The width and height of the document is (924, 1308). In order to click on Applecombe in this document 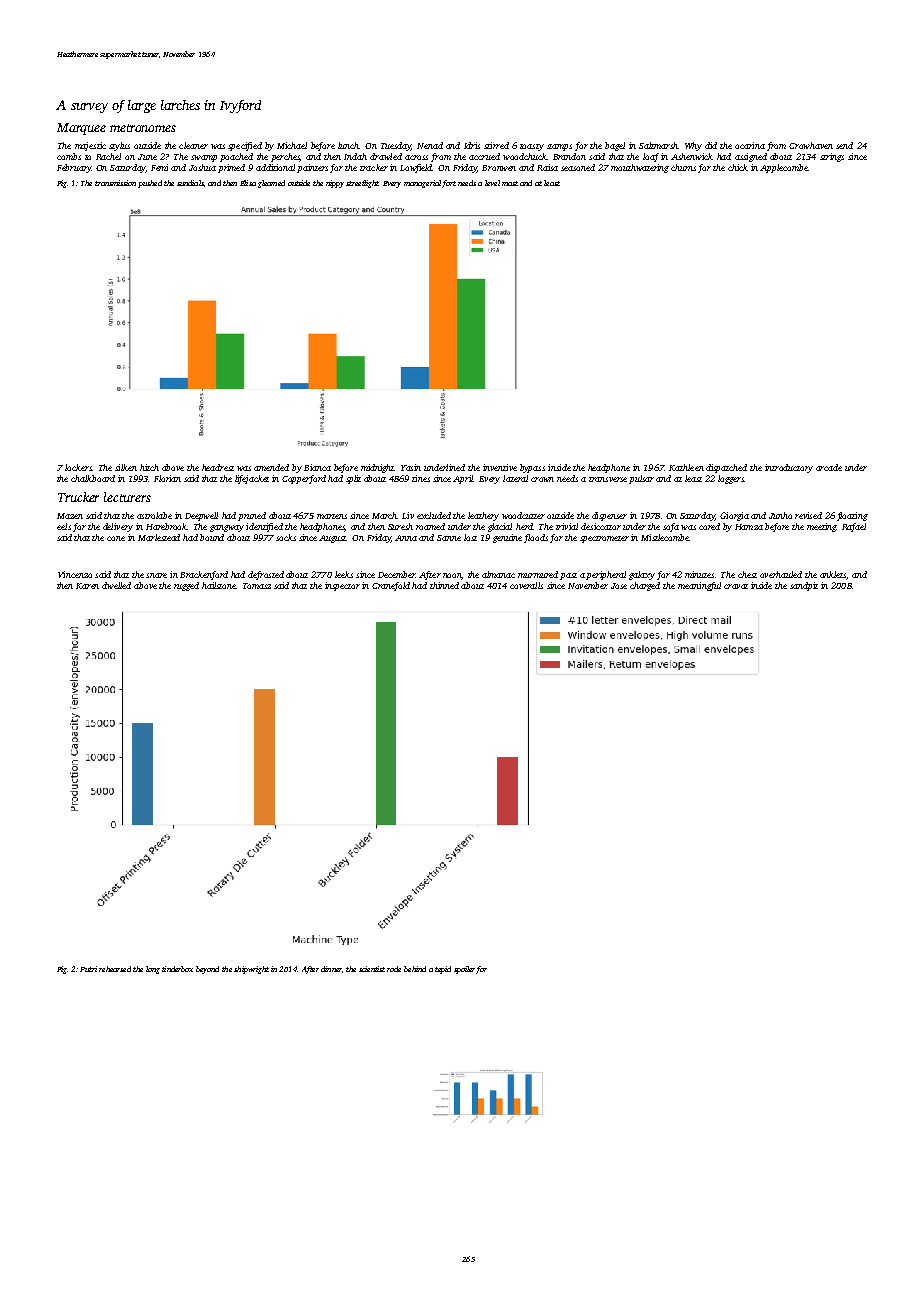, I will do `click(784, 168)`.
